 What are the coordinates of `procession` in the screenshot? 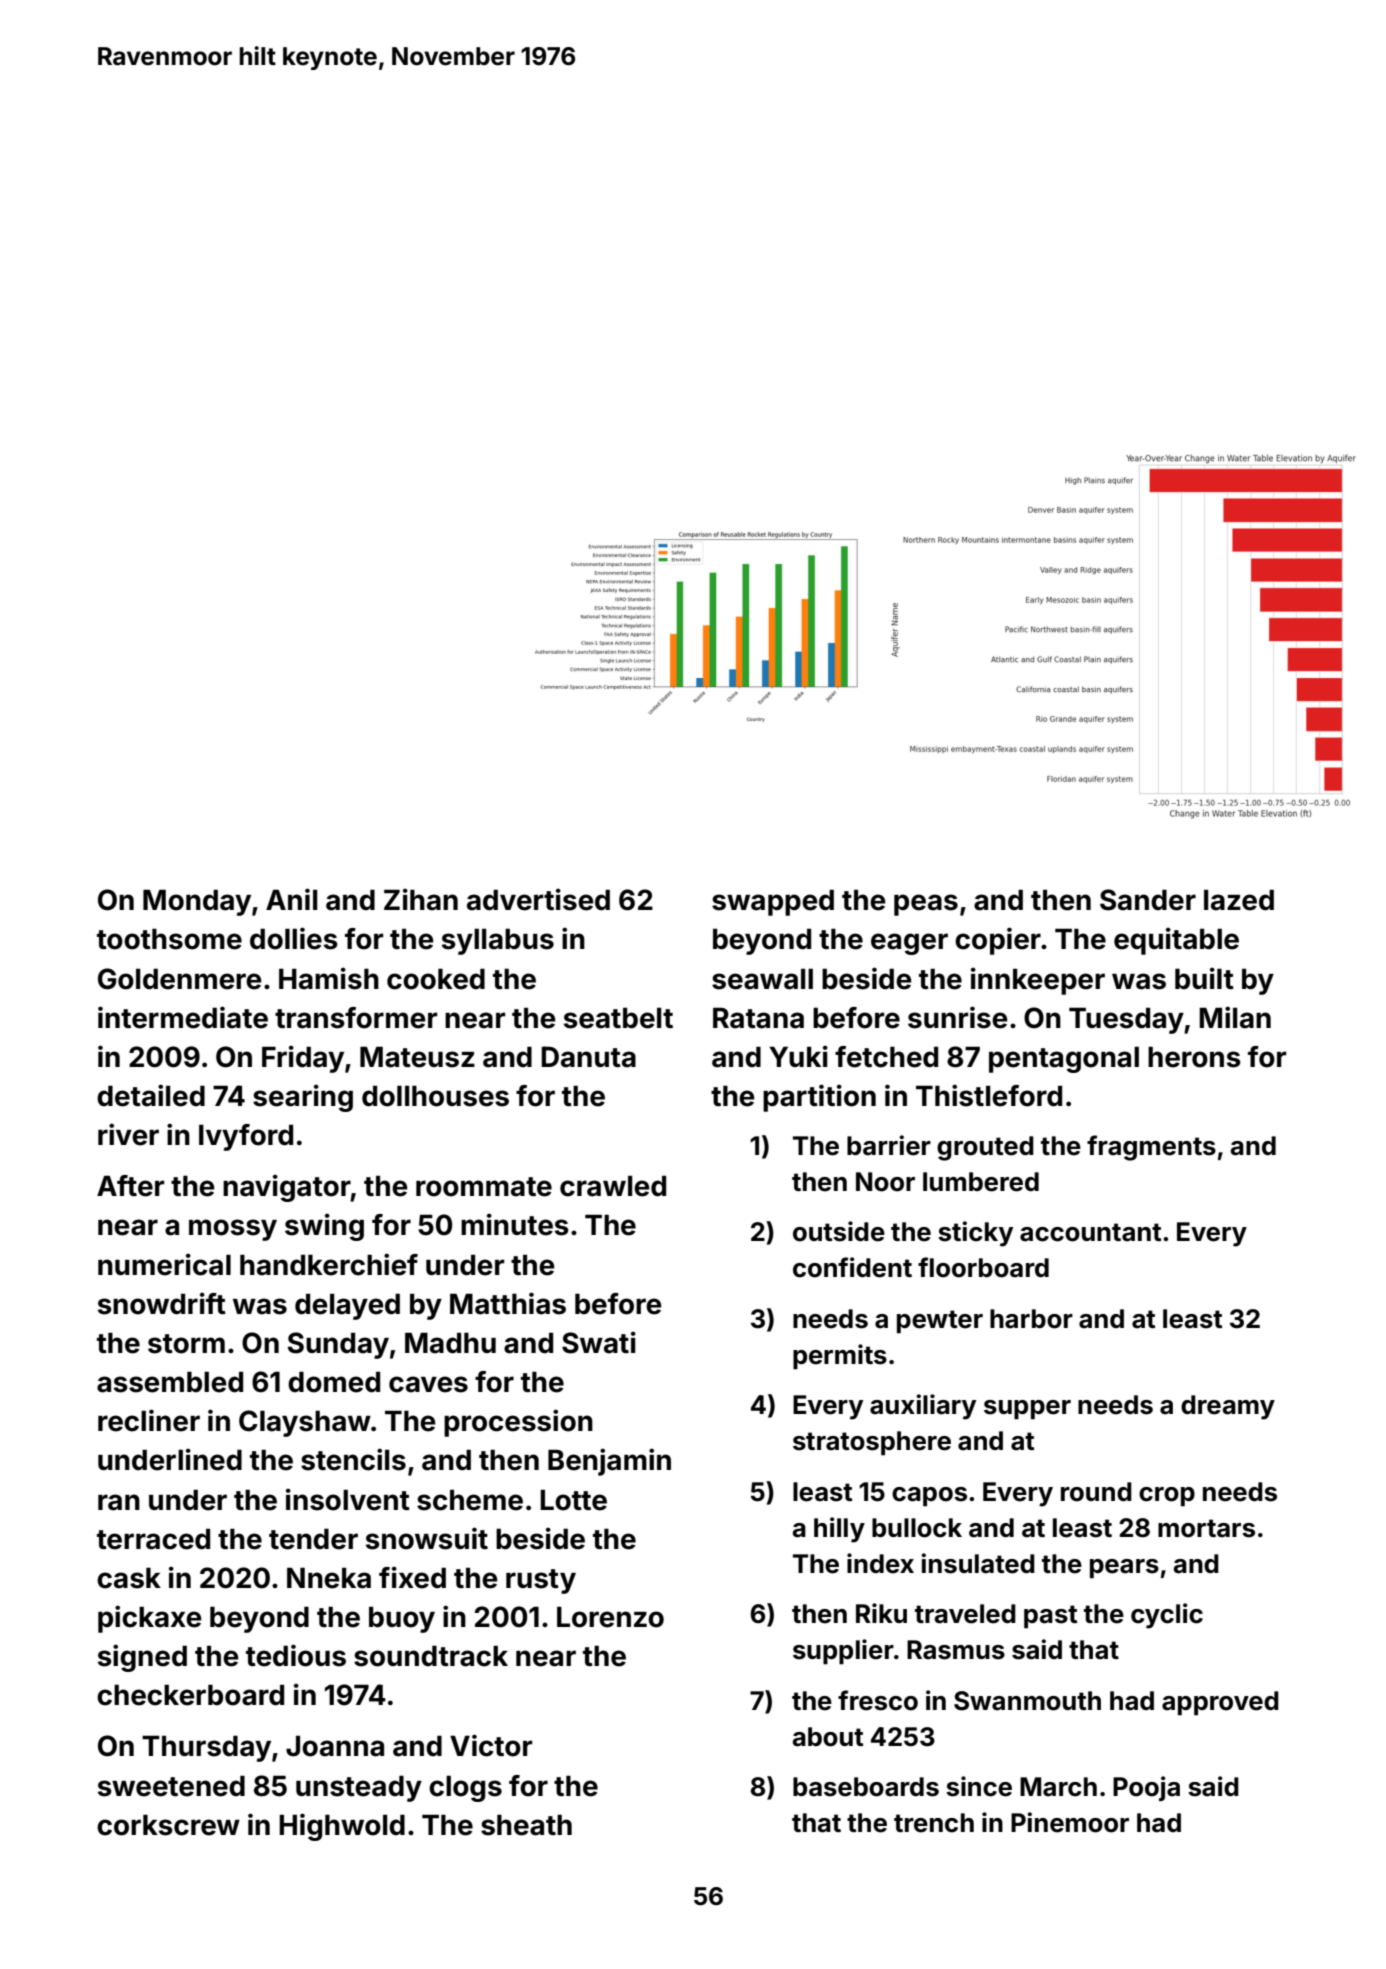 It's located at (518, 1423).
